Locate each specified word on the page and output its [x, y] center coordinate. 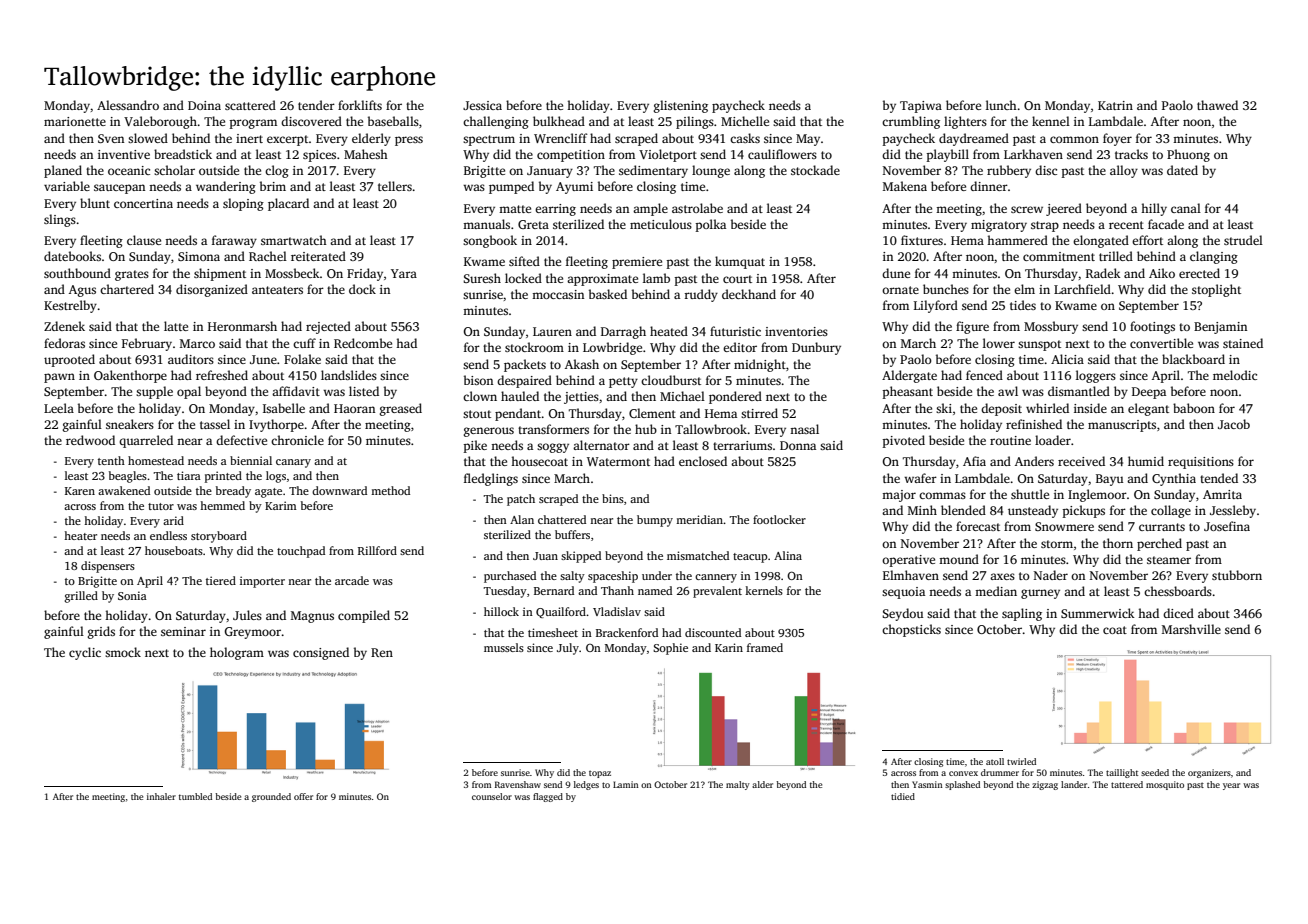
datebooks [72, 256]
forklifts [360, 105]
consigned [321, 653]
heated [669, 331]
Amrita [1222, 494]
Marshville [1191, 629]
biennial [251, 460]
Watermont [618, 461]
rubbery [1009, 171]
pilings [695, 122]
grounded [271, 797]
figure [972, 327]
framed [765, 647]
